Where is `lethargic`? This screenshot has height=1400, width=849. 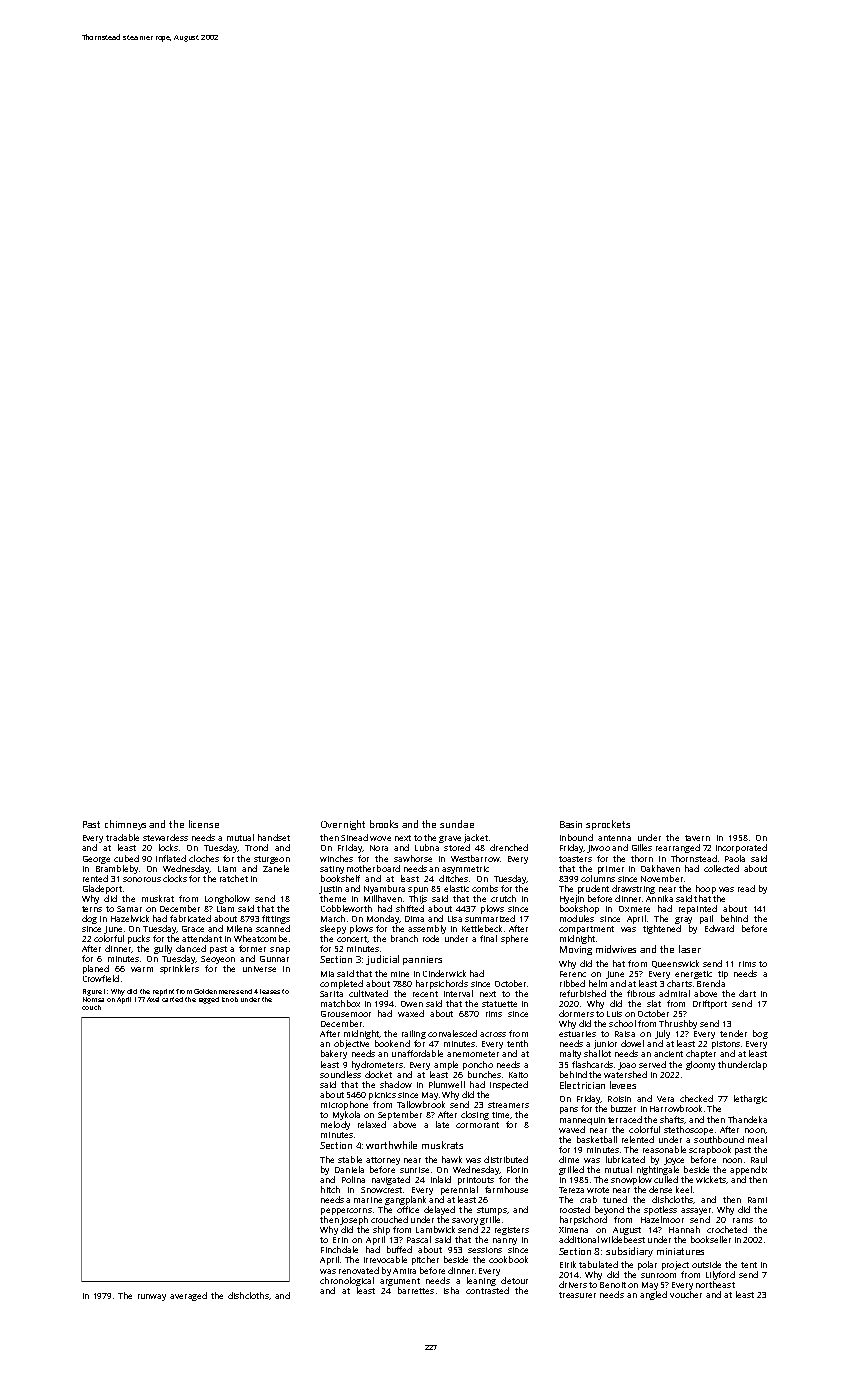 lethargic is located at coordinates (750, 1099).
